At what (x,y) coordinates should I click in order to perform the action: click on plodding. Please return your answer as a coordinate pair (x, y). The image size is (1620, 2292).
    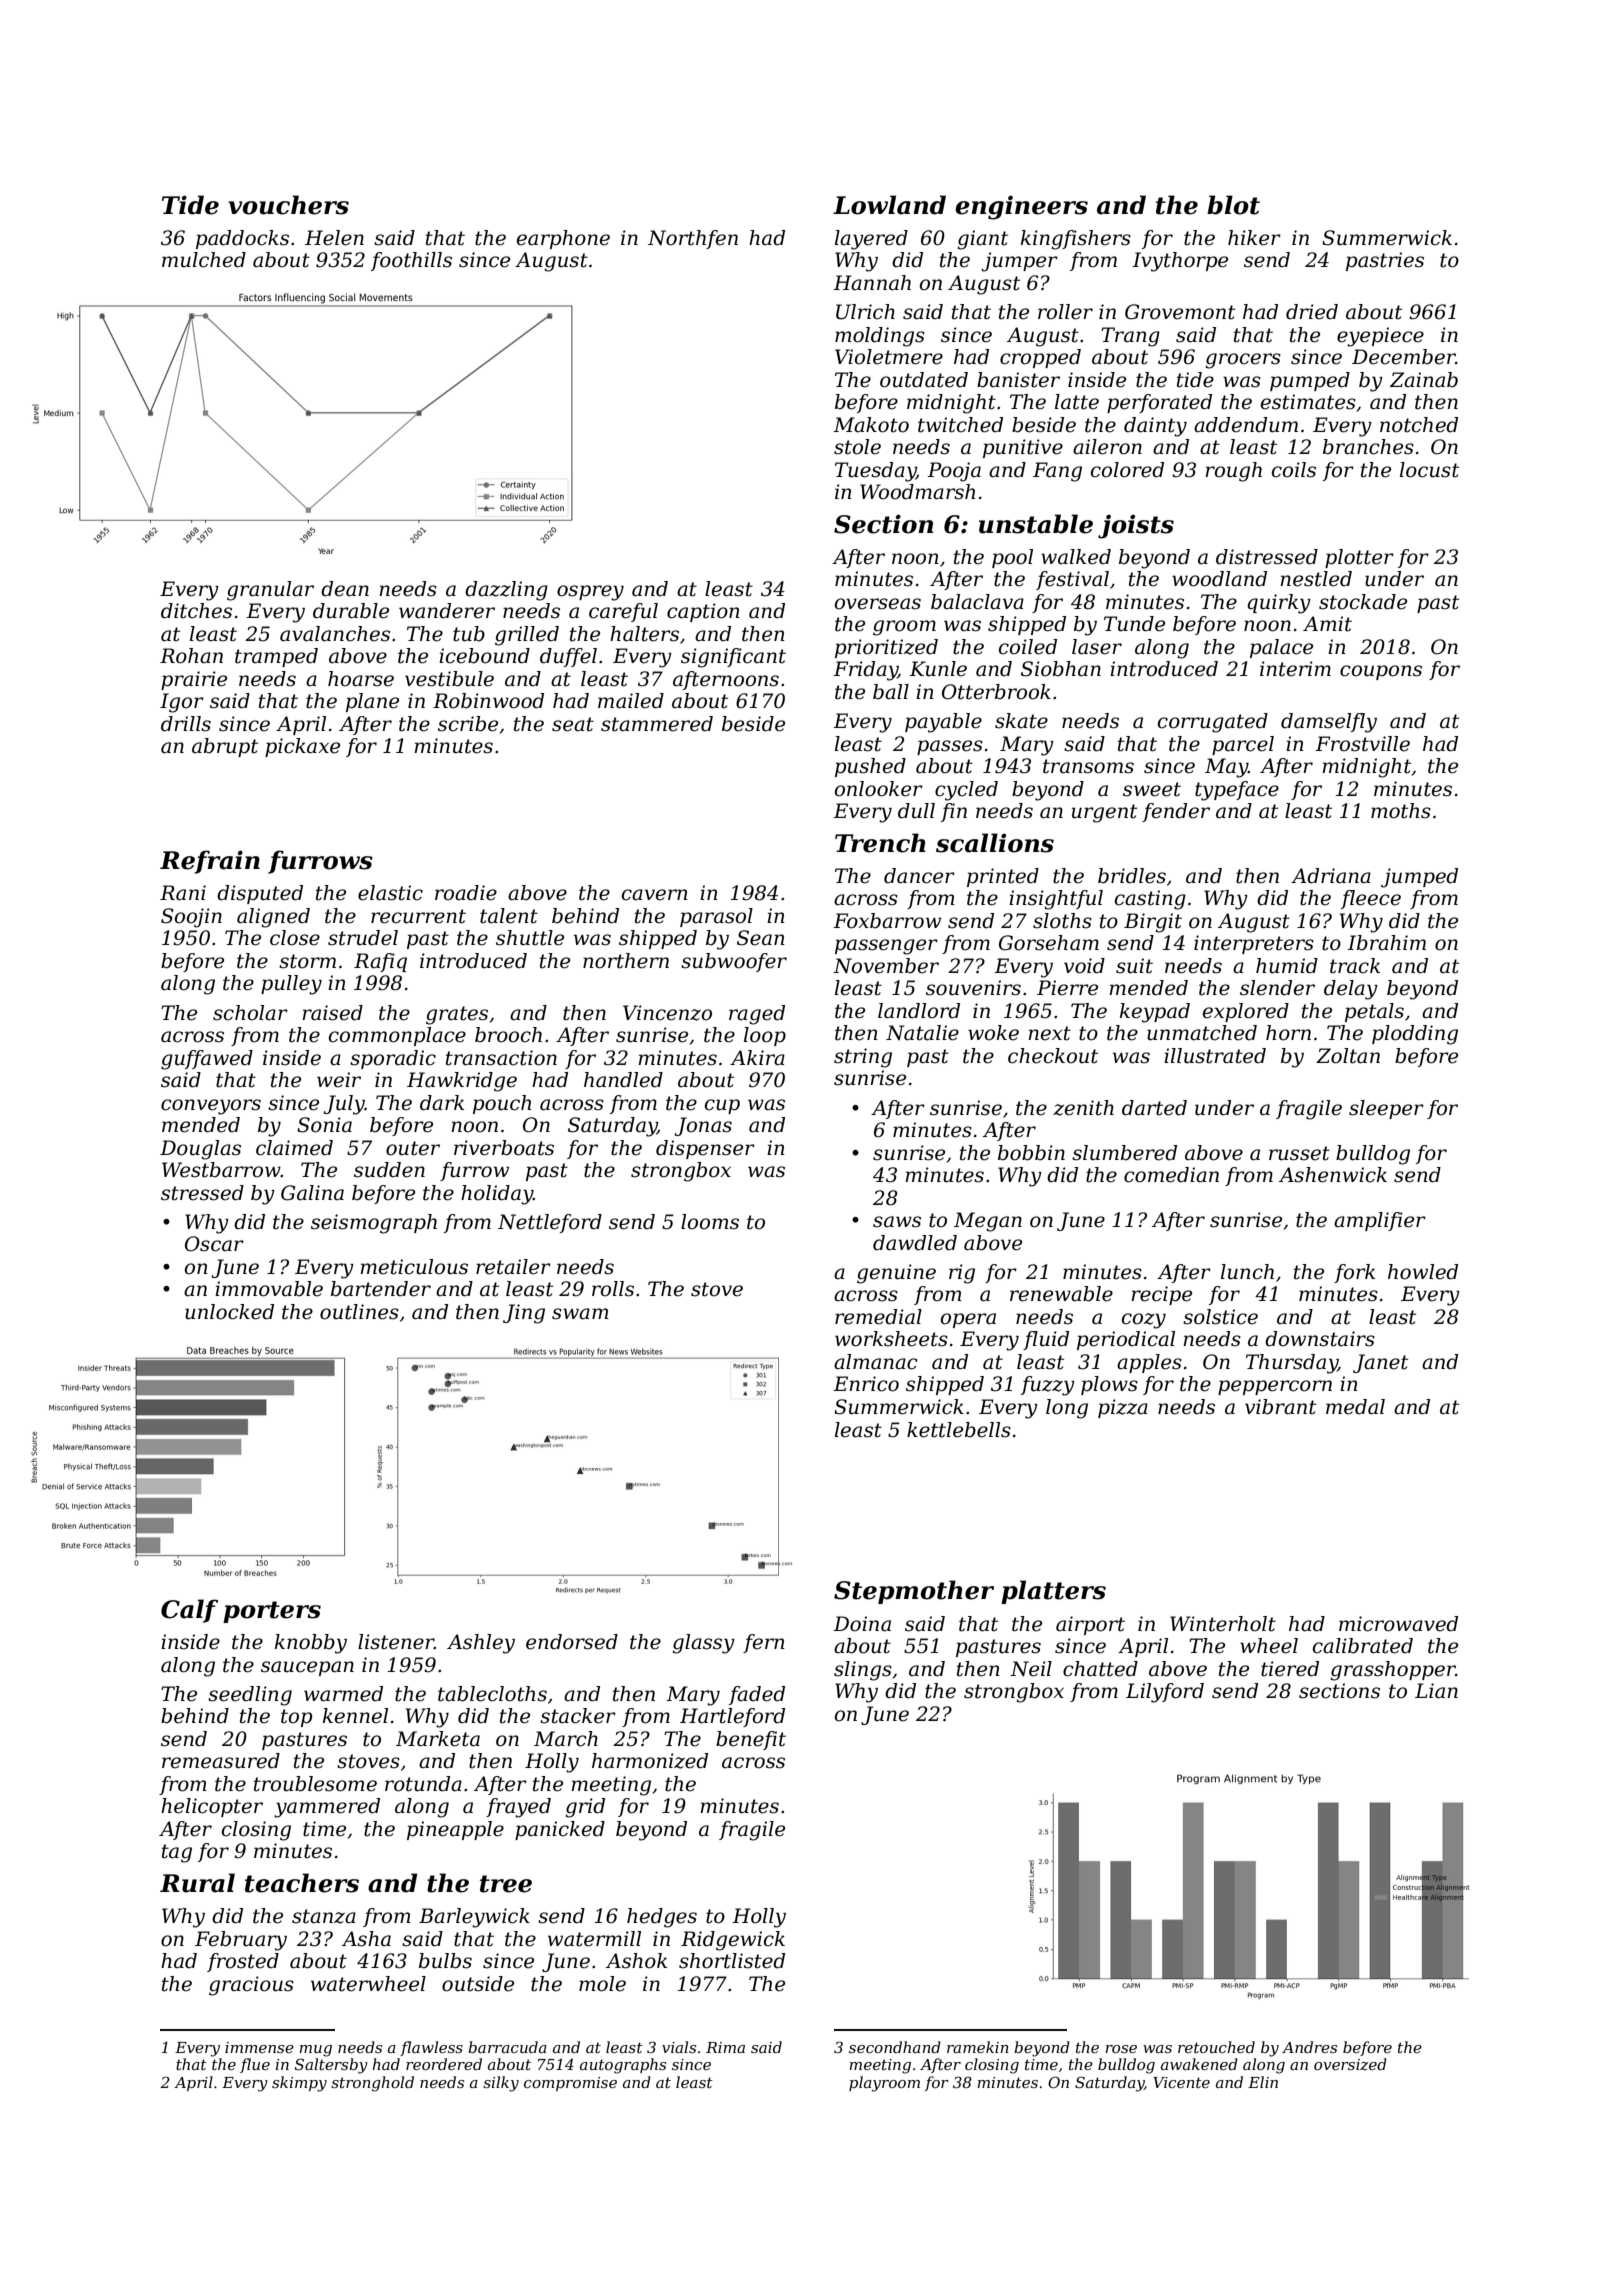
    Looking at the image, I should click on (1415, 1035).
